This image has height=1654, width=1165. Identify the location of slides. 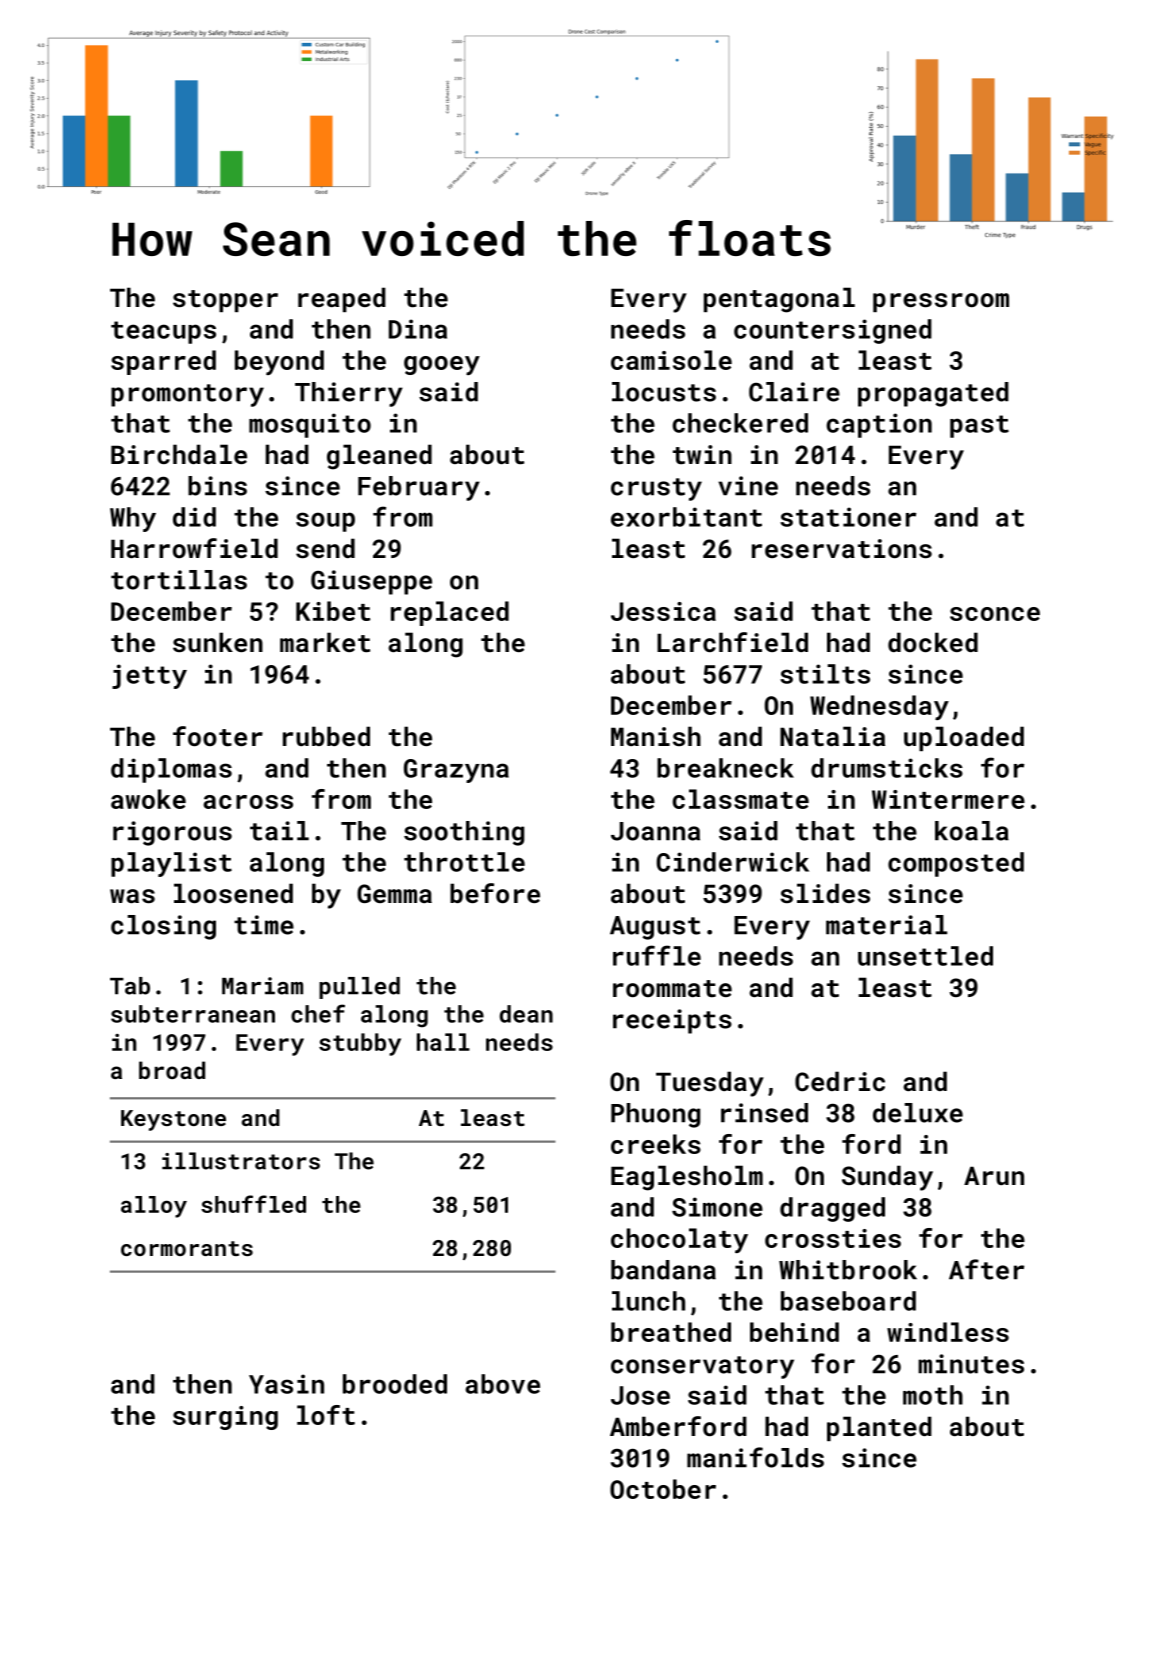
(825, 893).
